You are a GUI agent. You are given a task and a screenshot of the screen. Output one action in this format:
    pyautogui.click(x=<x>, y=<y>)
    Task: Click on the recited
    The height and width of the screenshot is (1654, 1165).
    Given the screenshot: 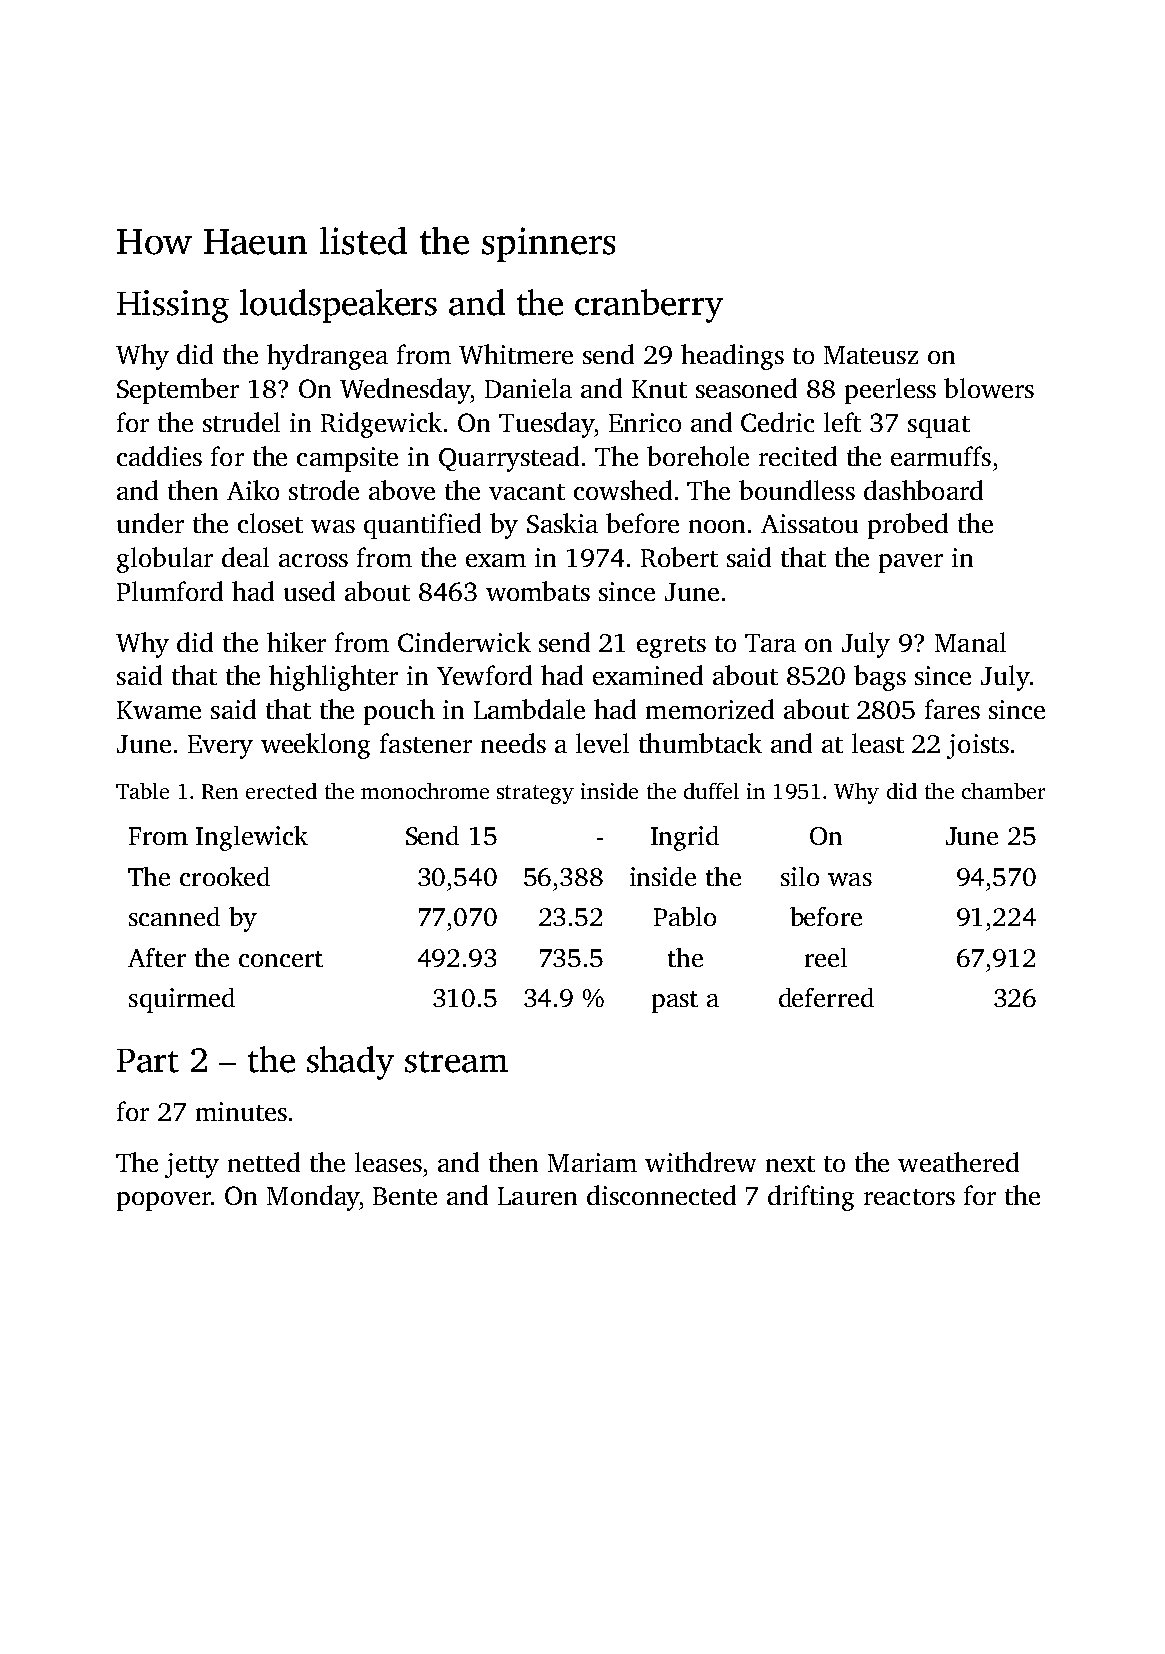 What is the action you would take?
    pyautogui.click(x=798, y=456)
